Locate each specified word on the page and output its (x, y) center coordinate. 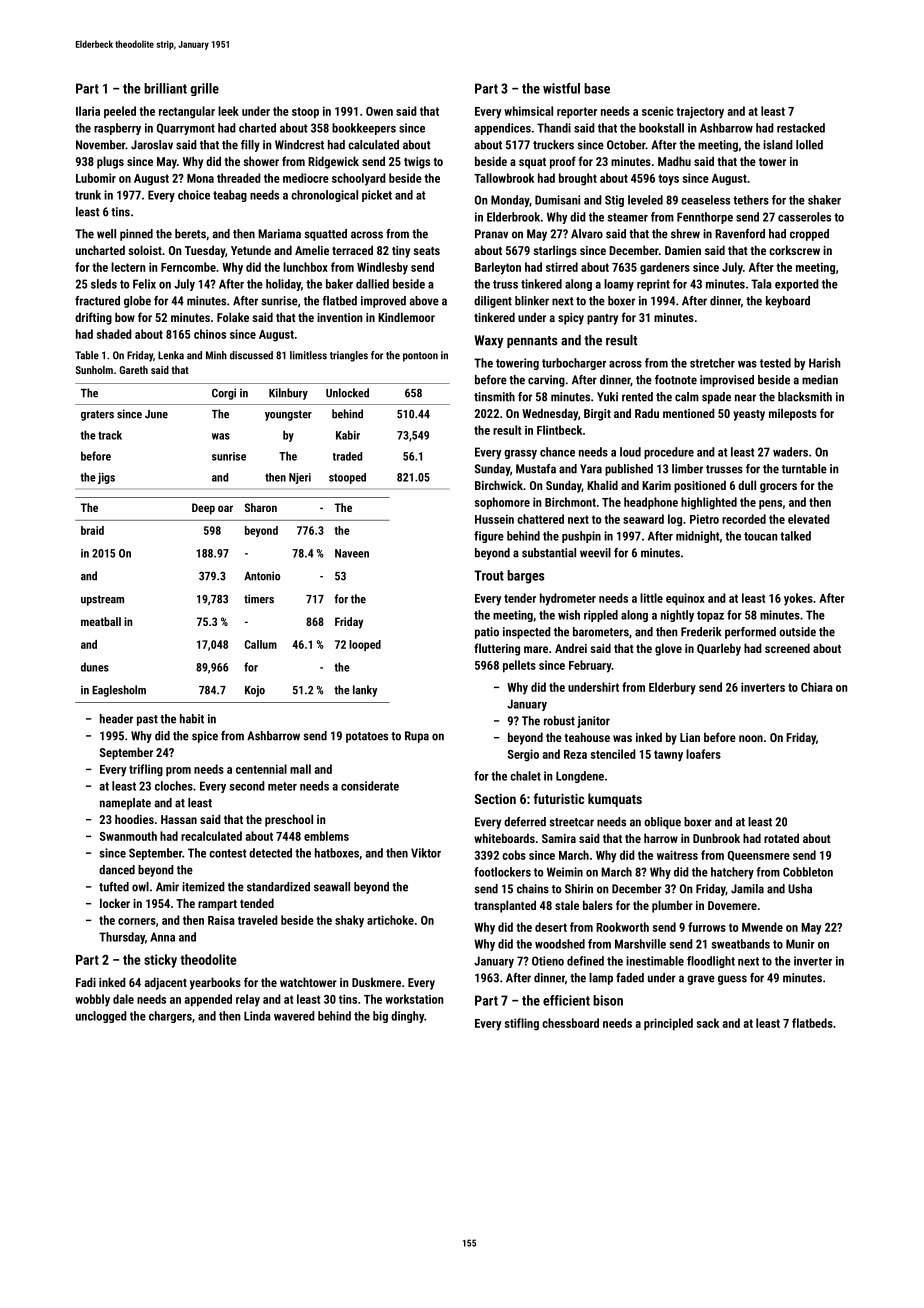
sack (708, 1023)
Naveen (352, 553)
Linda (257, 1016)
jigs (106, 478)
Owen (379, 111)
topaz (710, 616)
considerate (370, 786)
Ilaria (88, 111)
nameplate (125, 804)
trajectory (700, 112)
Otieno (548, 961)
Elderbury (672, 688)
